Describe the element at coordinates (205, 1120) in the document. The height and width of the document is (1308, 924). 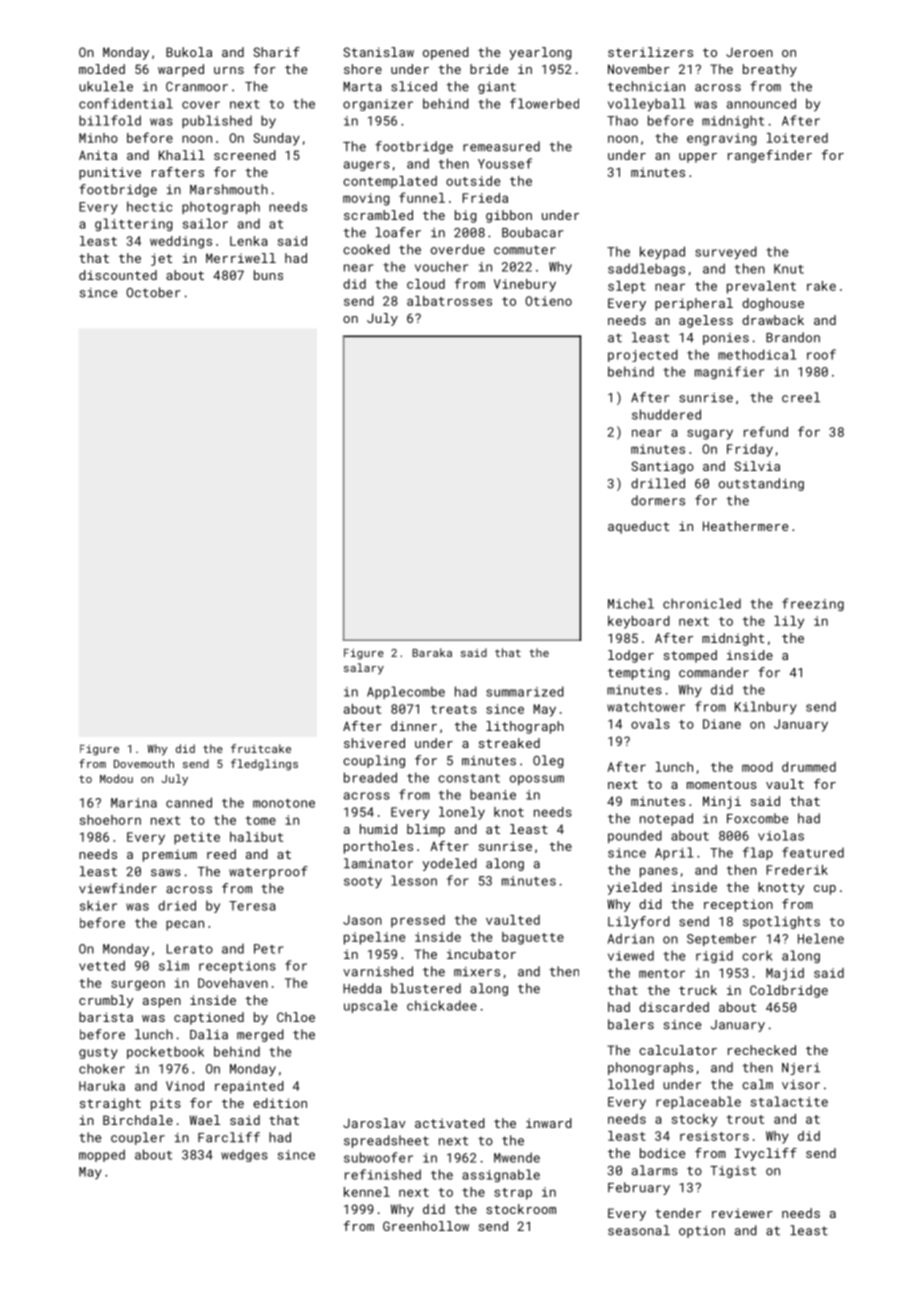
I see `Wael` at that location.
